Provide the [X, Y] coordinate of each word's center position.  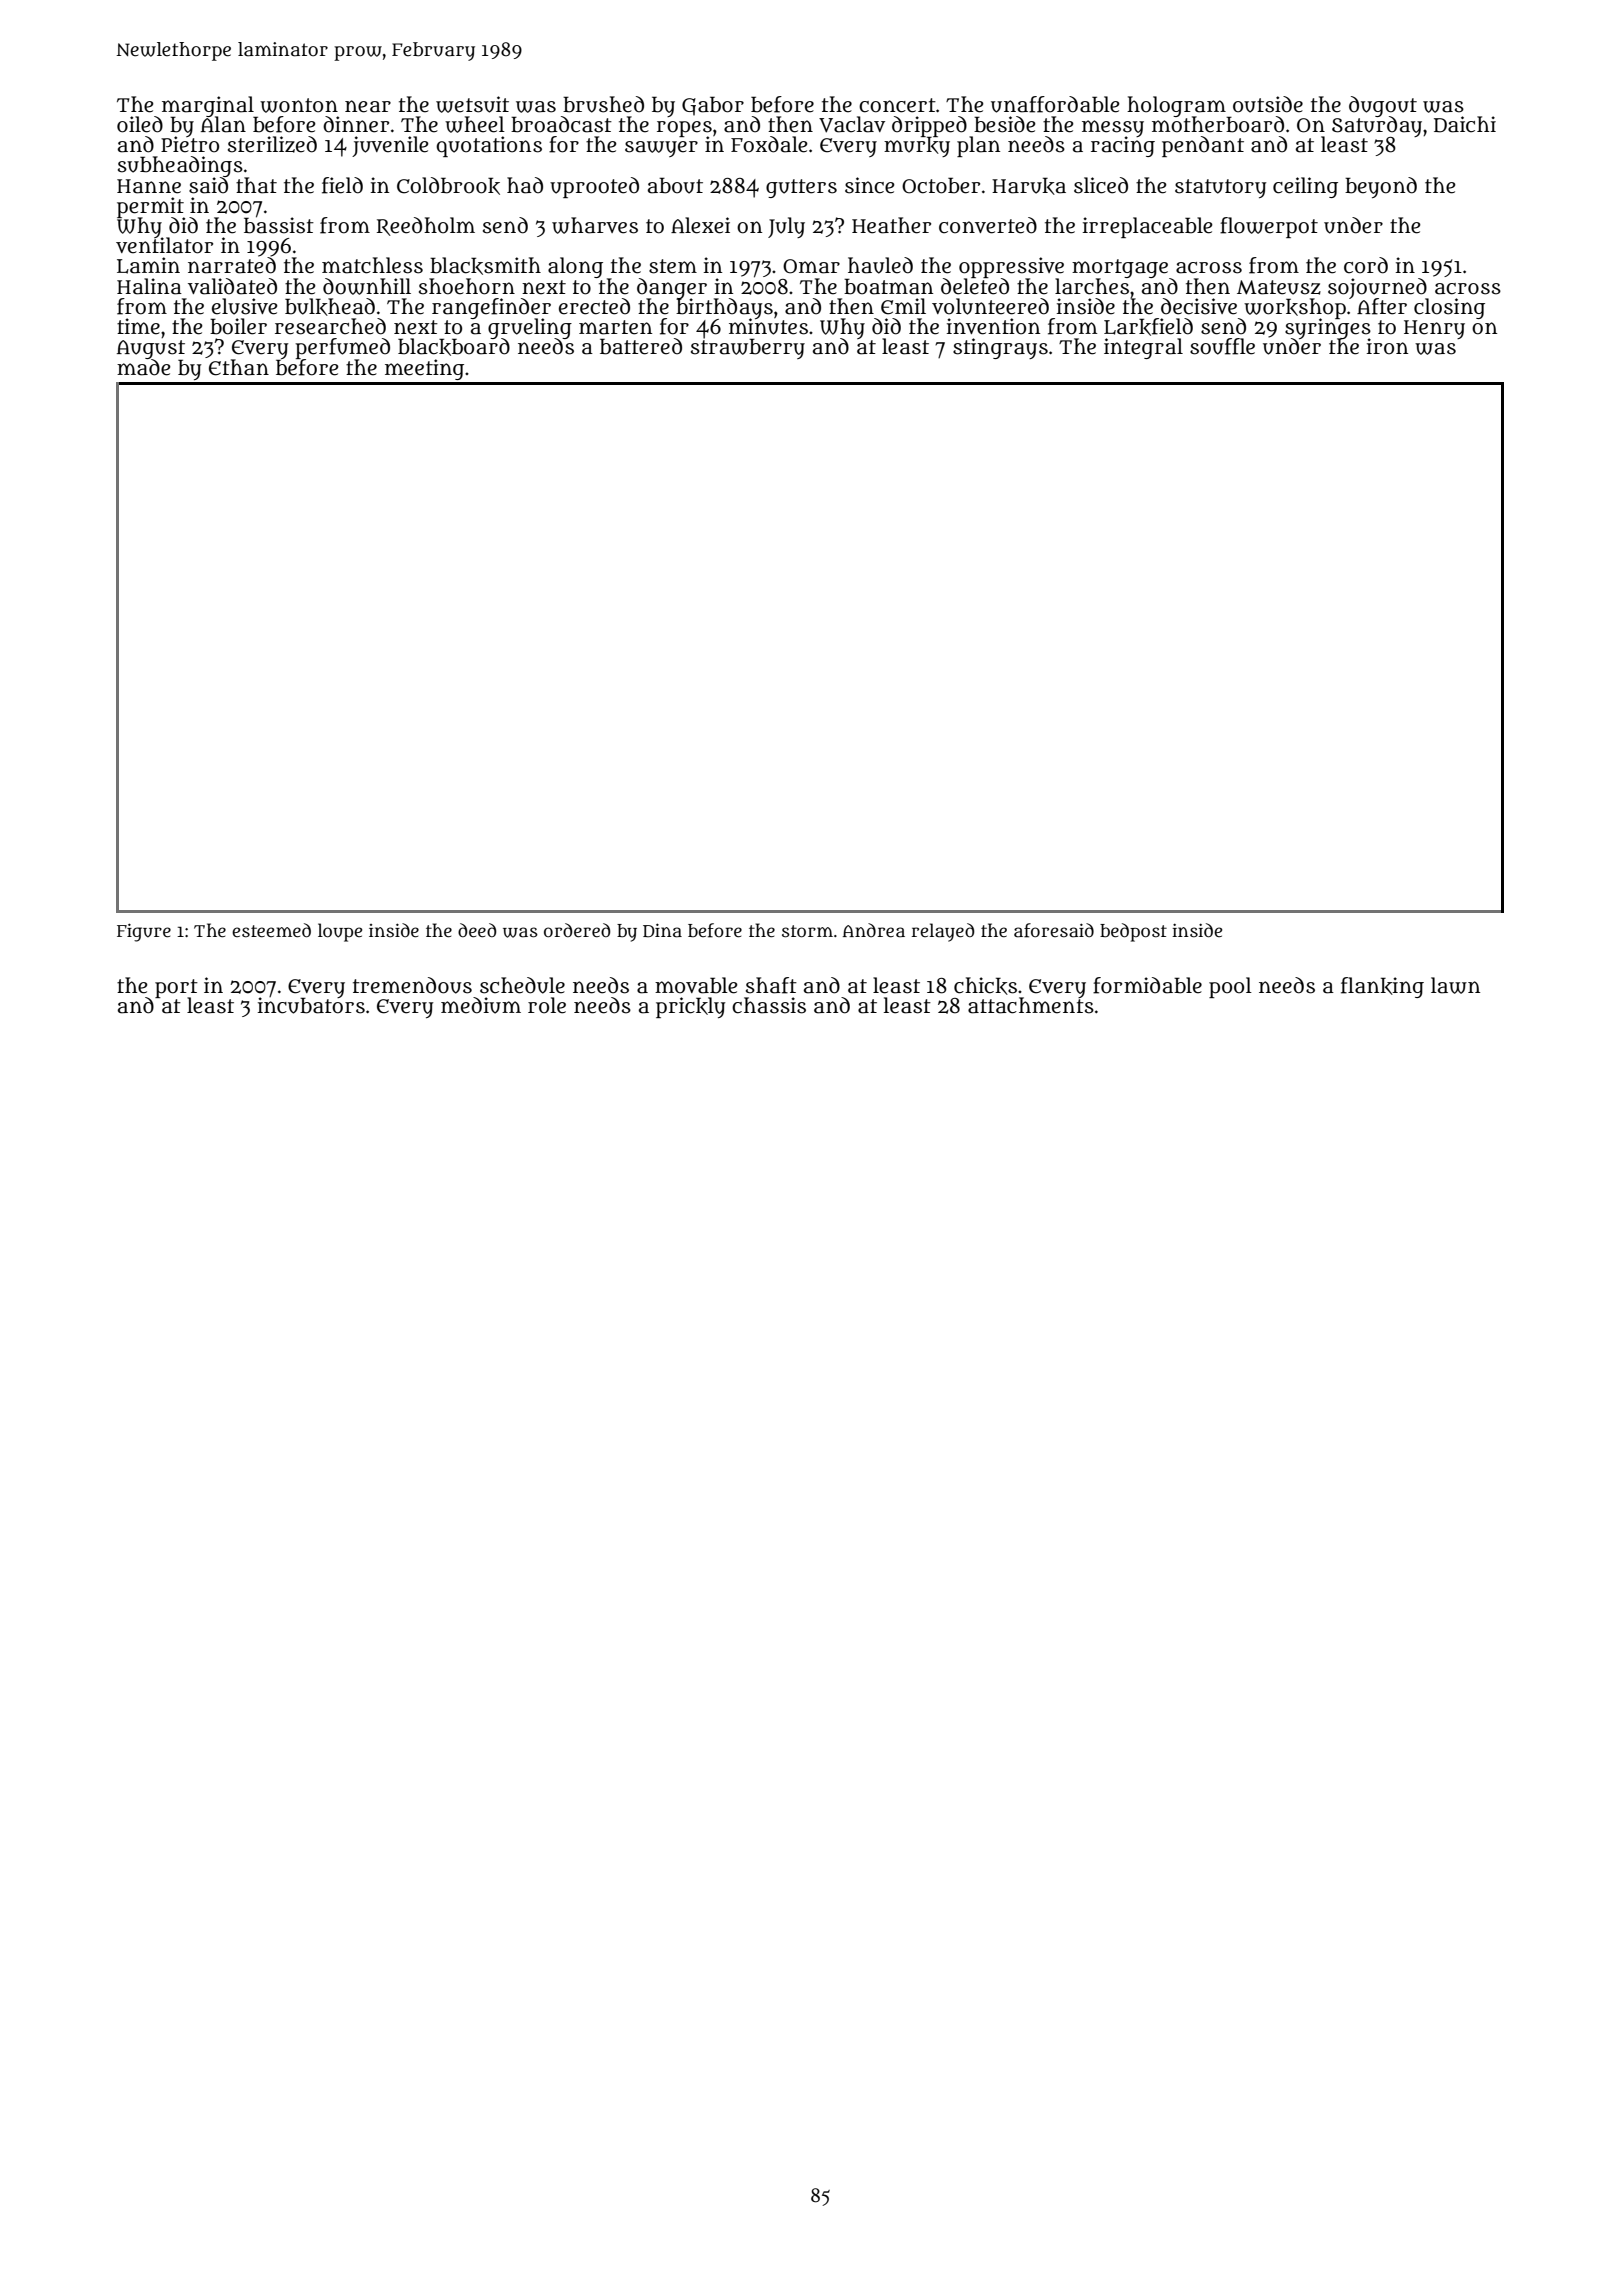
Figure [144, 932]
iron [1387, 346]
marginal [208, 106]
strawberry [748, 349]
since [870, 185]
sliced [1101, 185]
